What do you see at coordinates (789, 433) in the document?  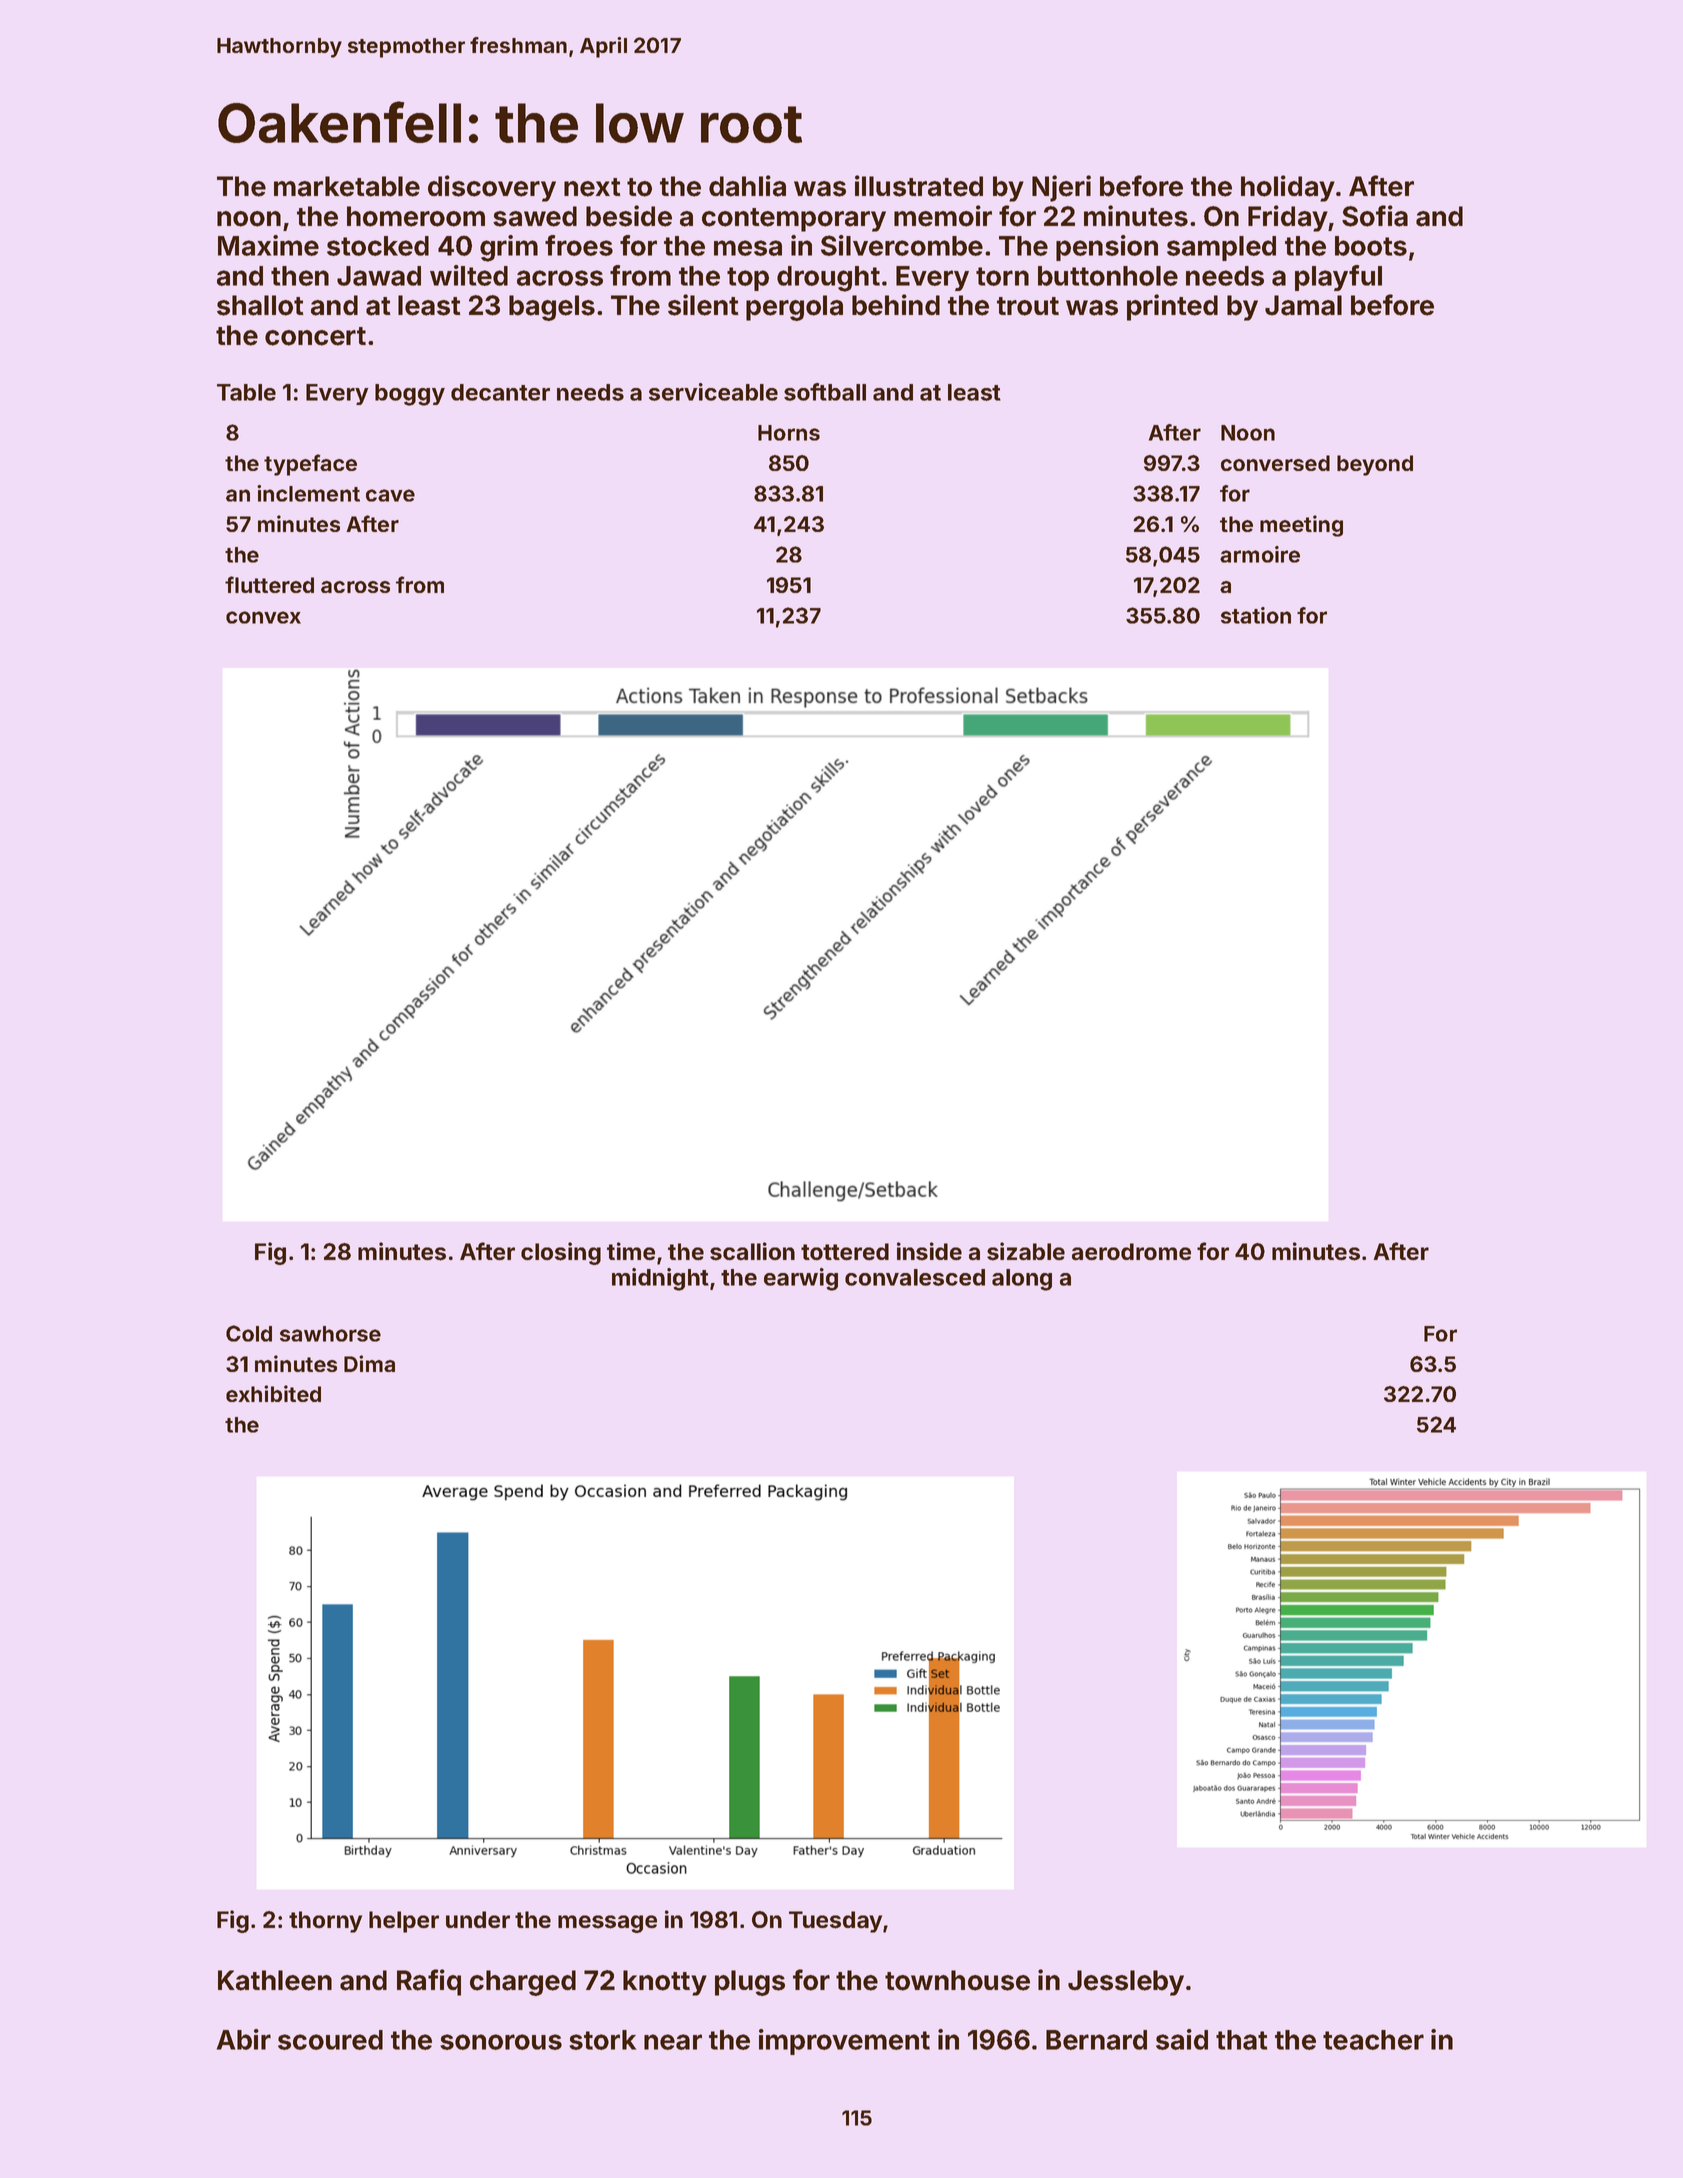 I see `Horns` at bounding box center [789, 433].
